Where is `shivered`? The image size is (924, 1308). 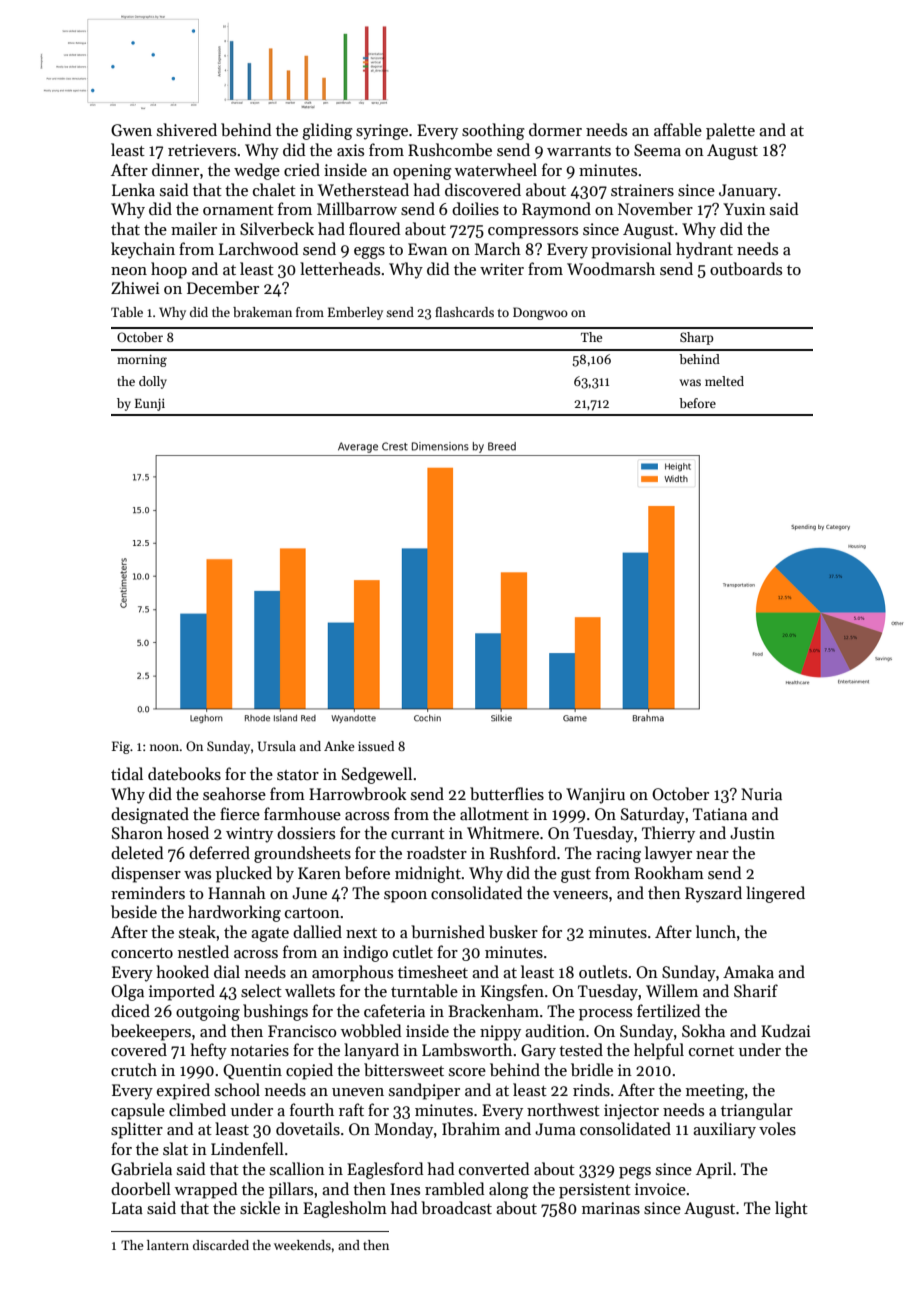
shivered is located at coordinates (187, 129).
